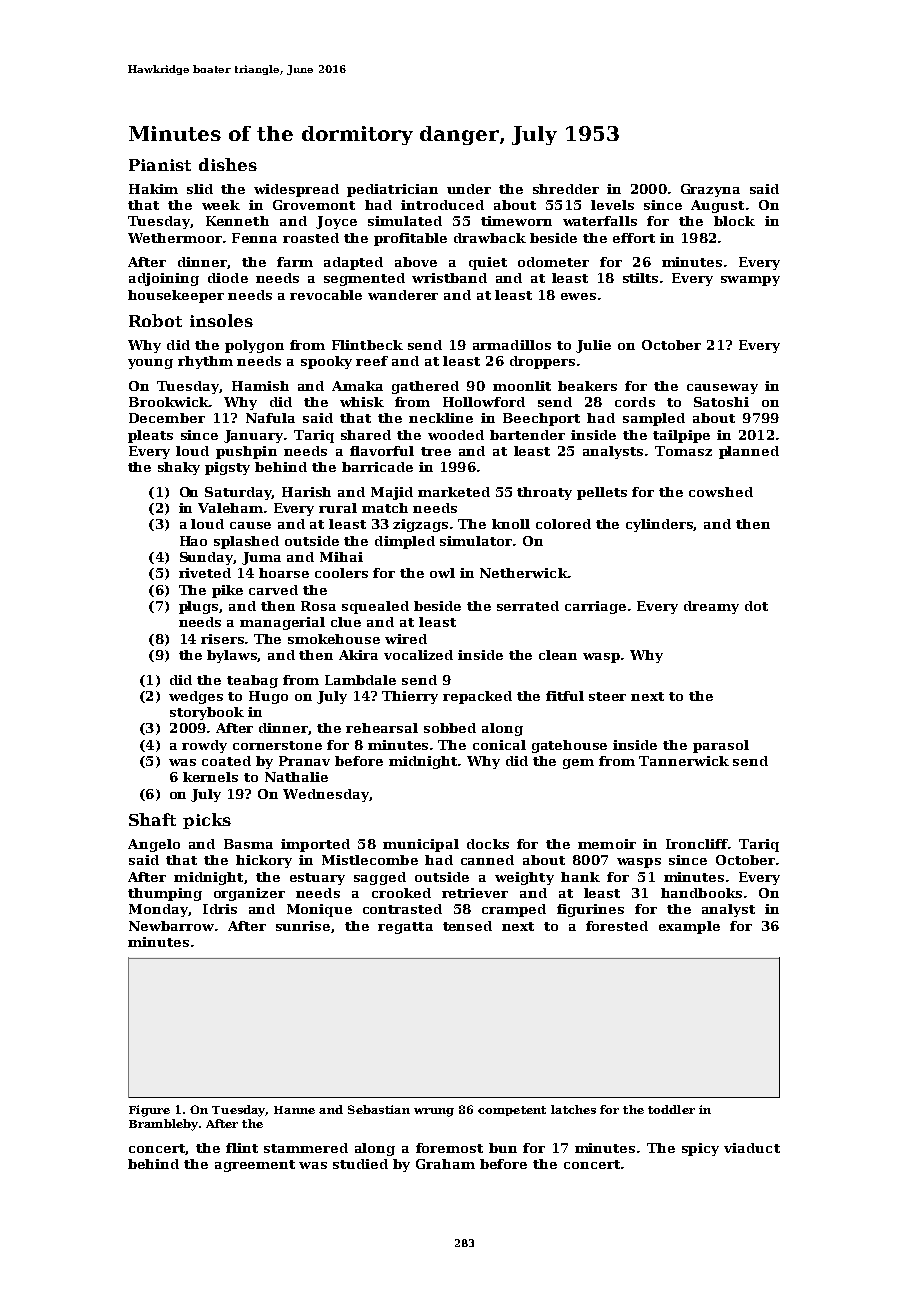 The image size is (908, 1316). Describe the element at coordinates (697, 844) in the page. I see `Ironcliff` at that location.
